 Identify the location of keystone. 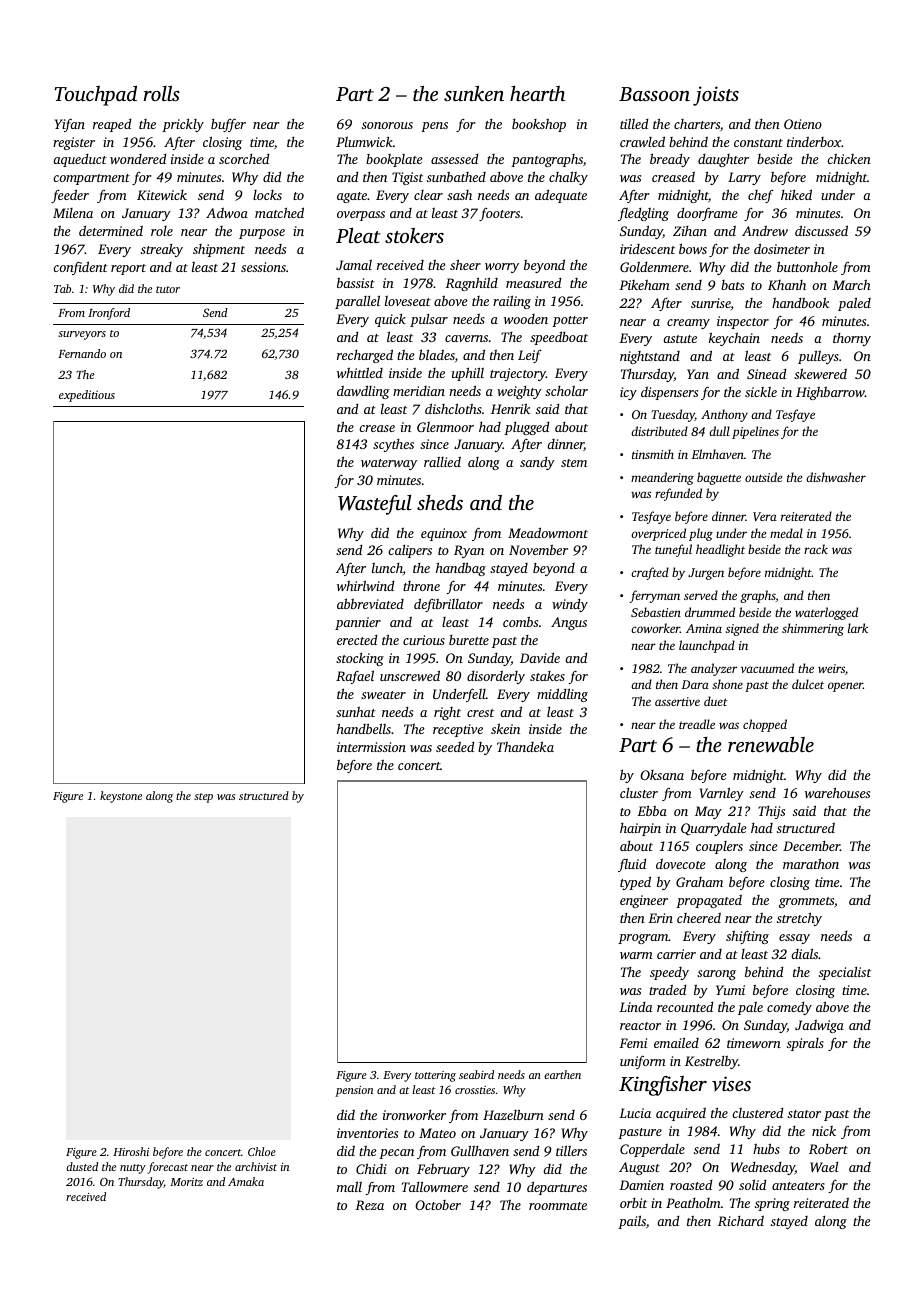
(121, 797).
